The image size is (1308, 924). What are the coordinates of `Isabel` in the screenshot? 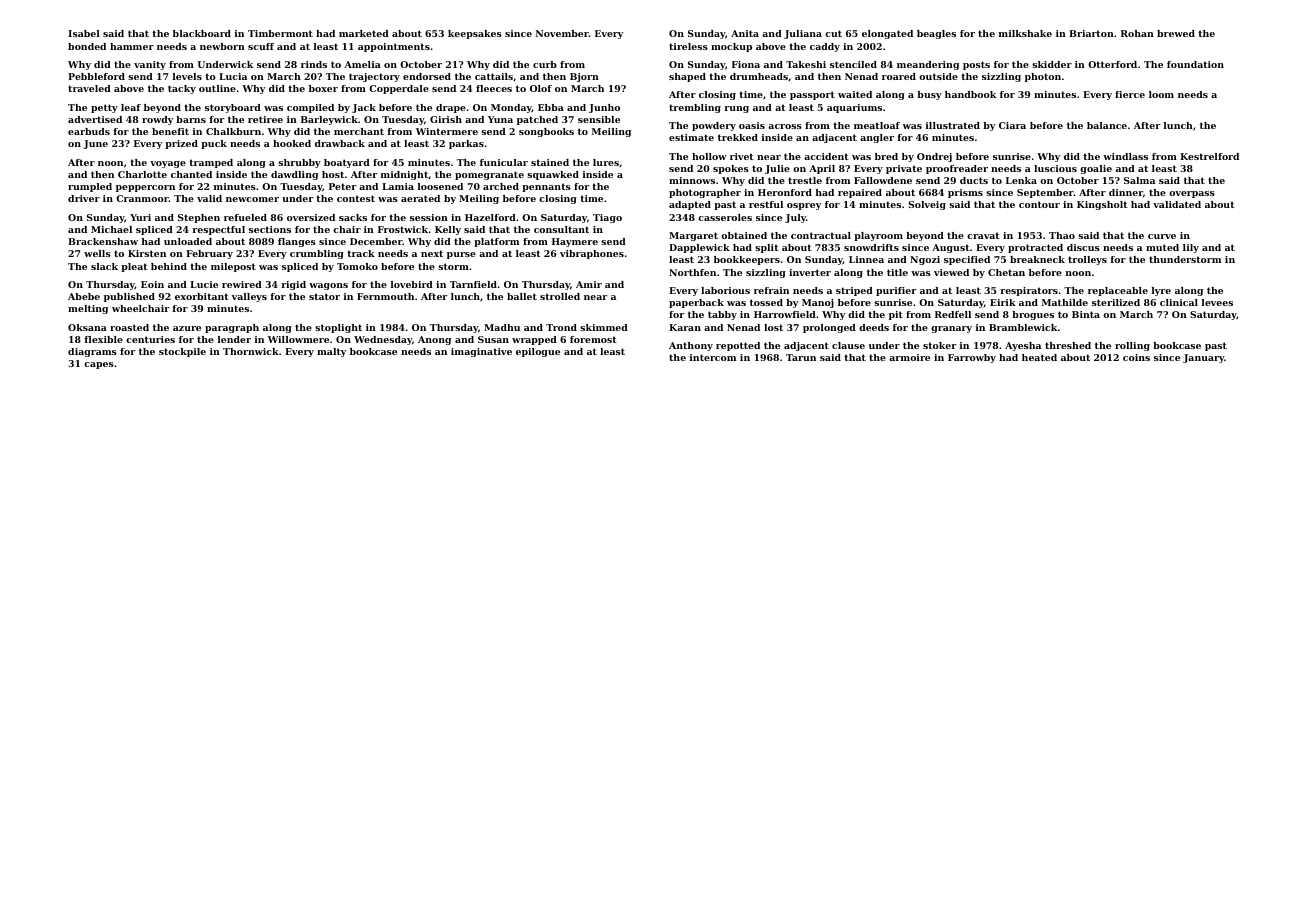 It's located at (84, 33).
